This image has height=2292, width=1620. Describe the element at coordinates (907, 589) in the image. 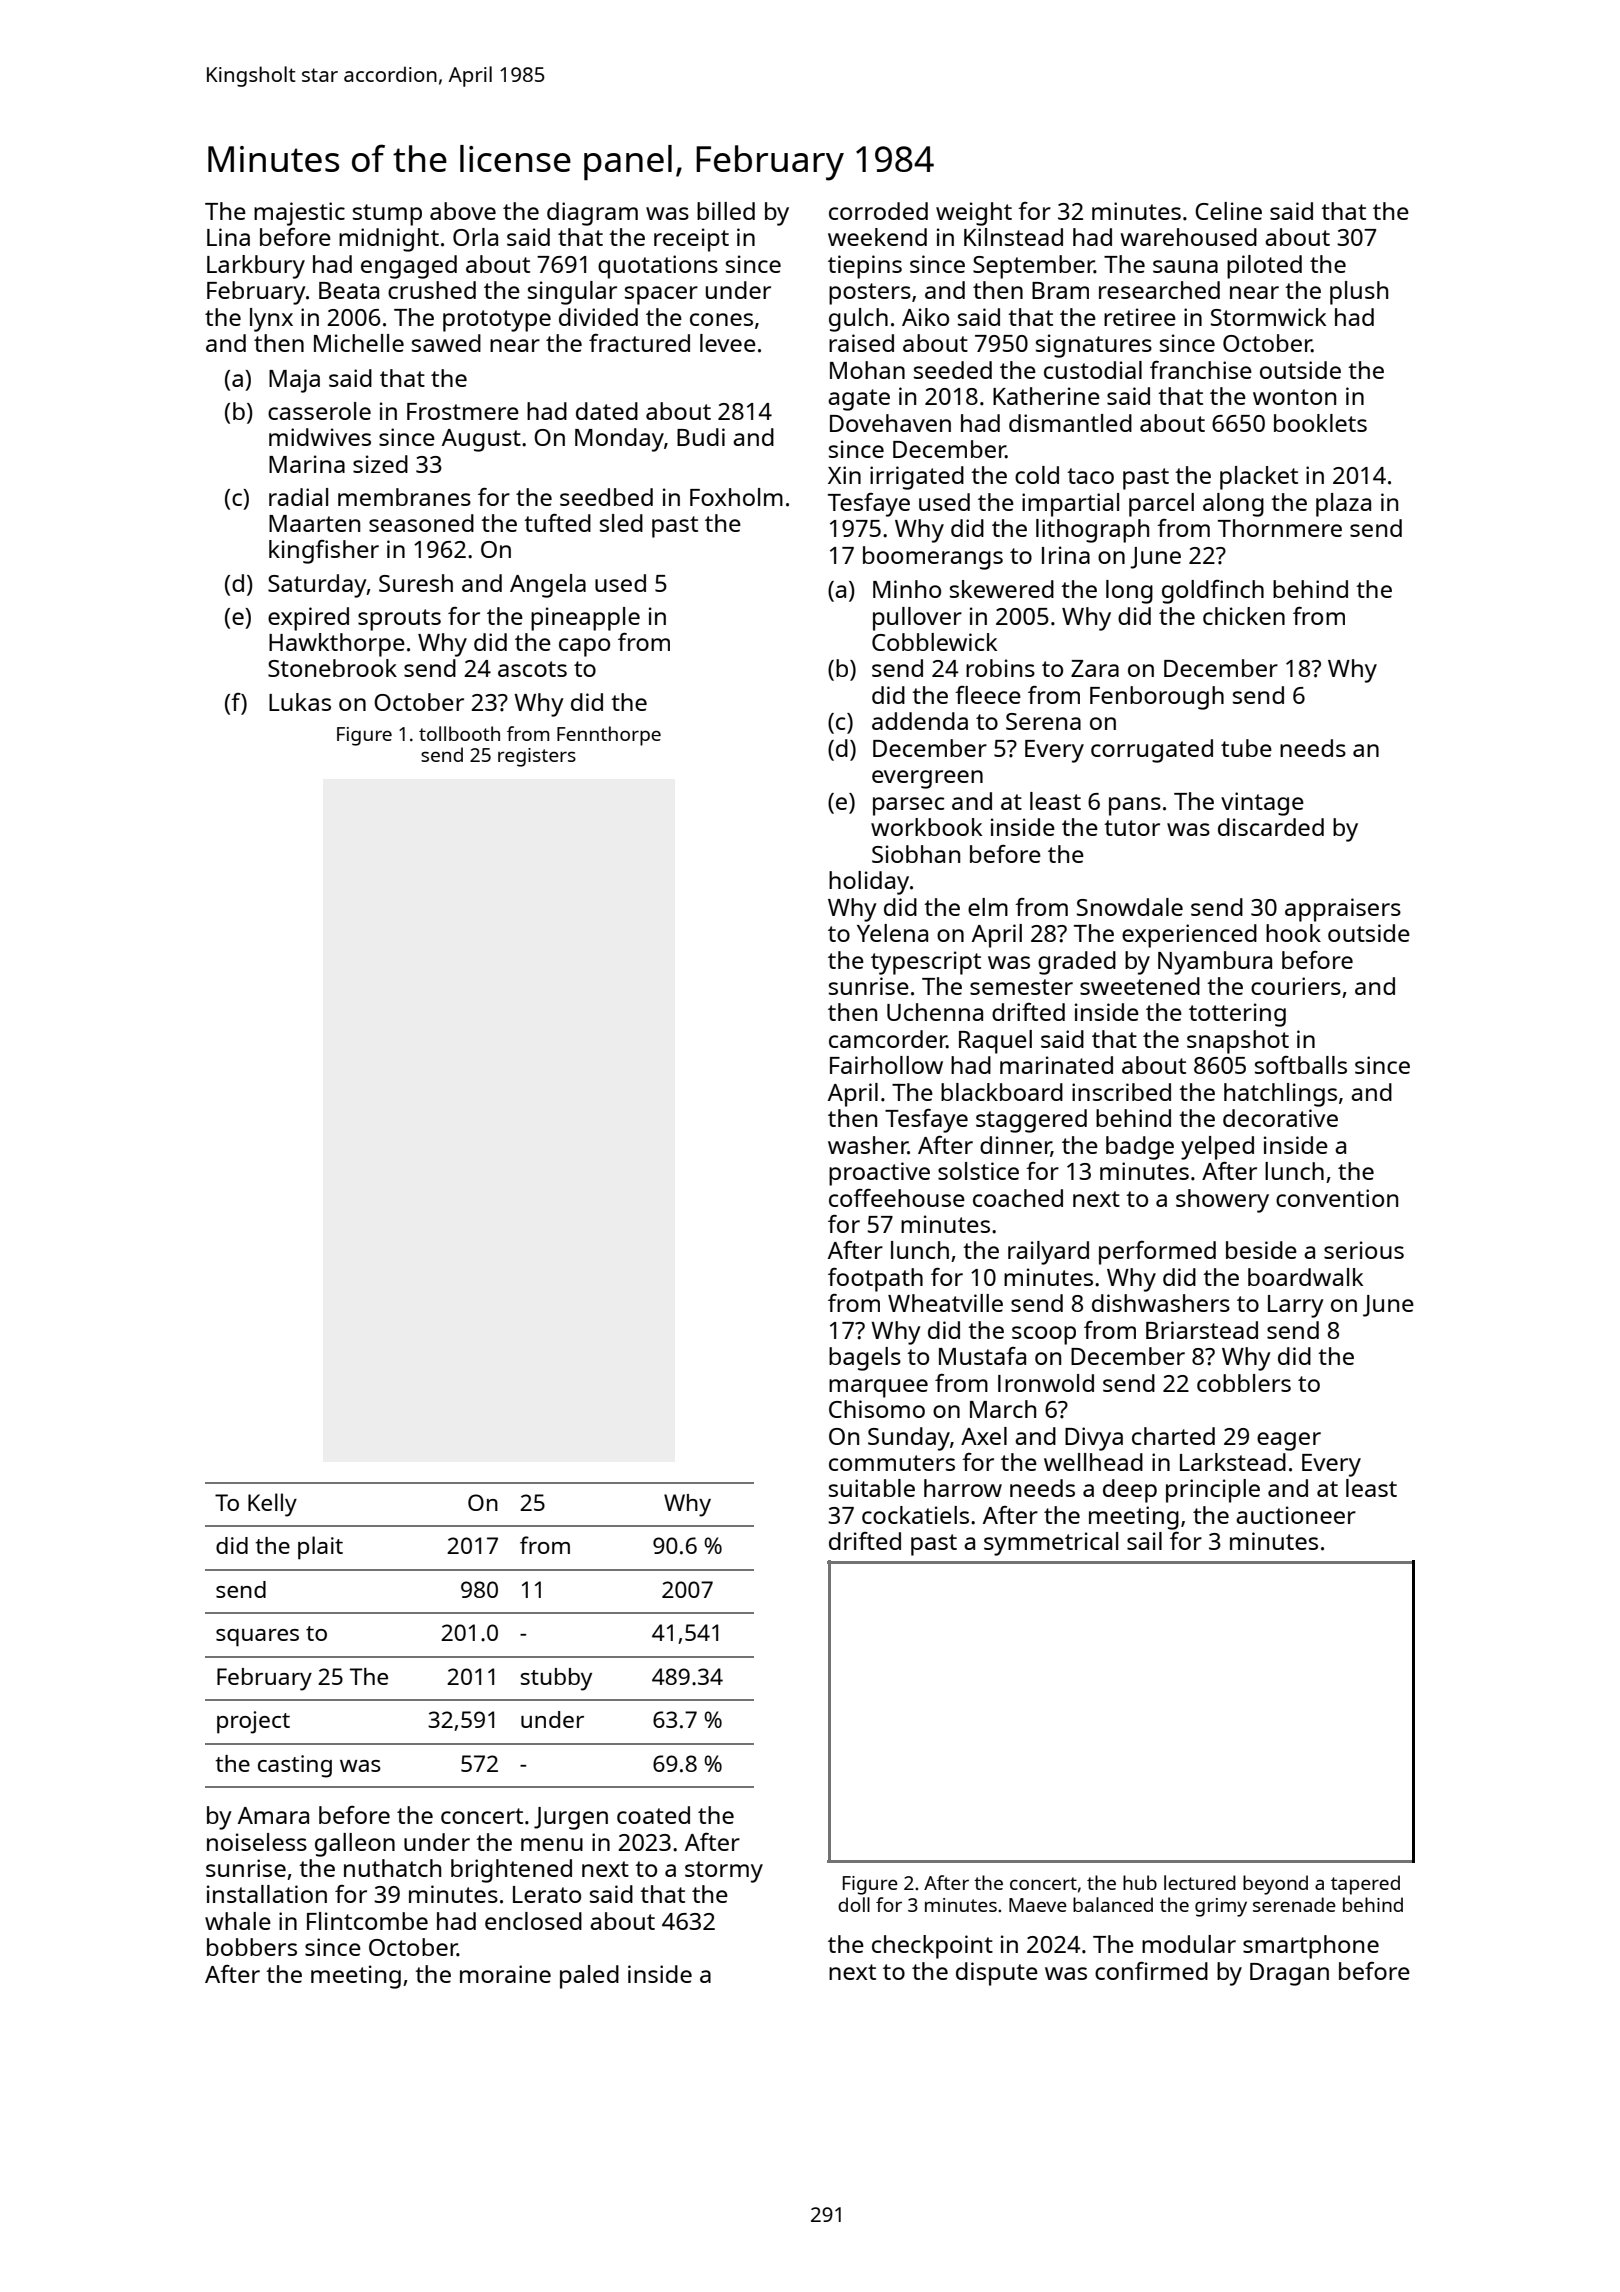

I see `Minho` at that location.
